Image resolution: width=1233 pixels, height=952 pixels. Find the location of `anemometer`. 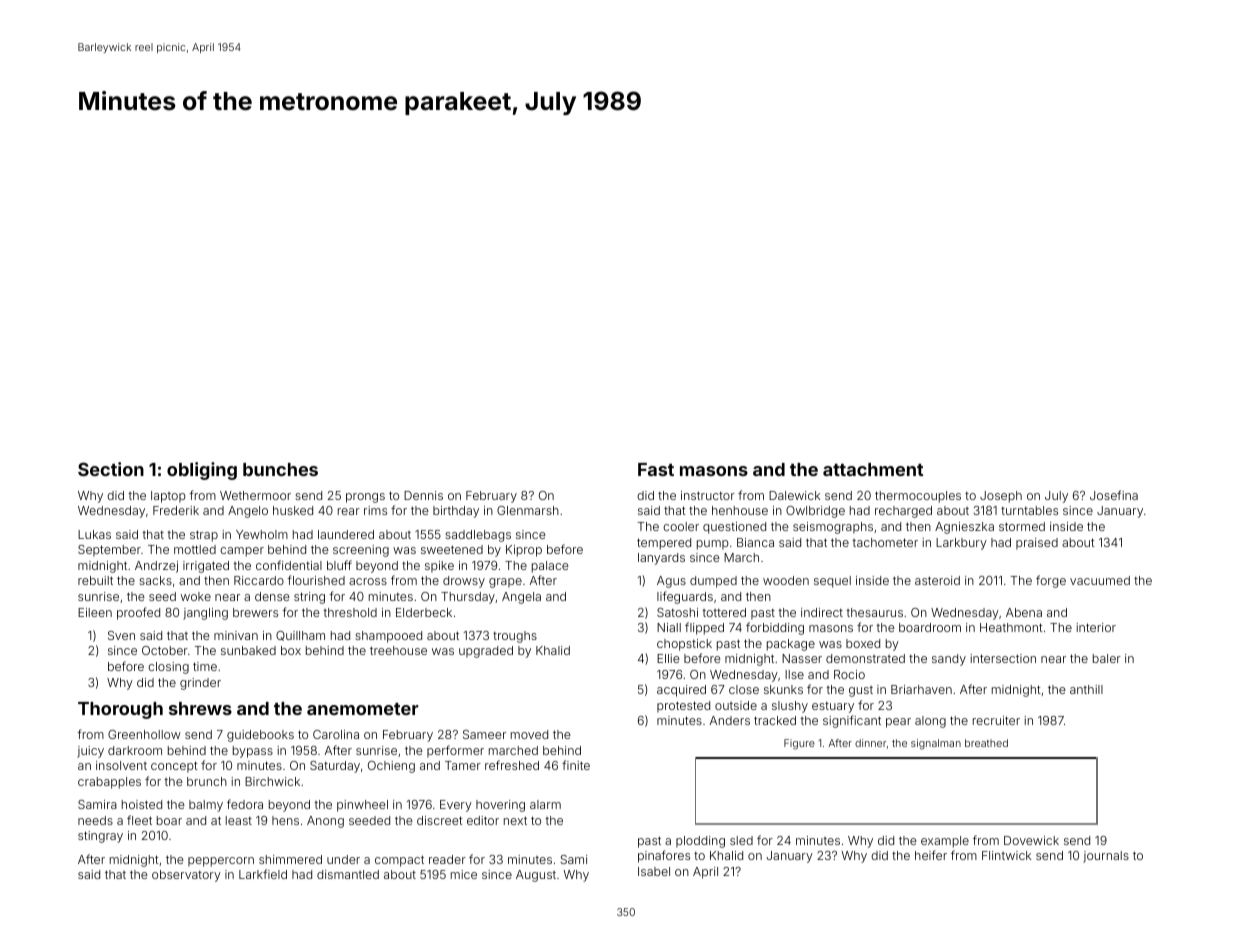

anemometer is located at coordinates (363, 709).
